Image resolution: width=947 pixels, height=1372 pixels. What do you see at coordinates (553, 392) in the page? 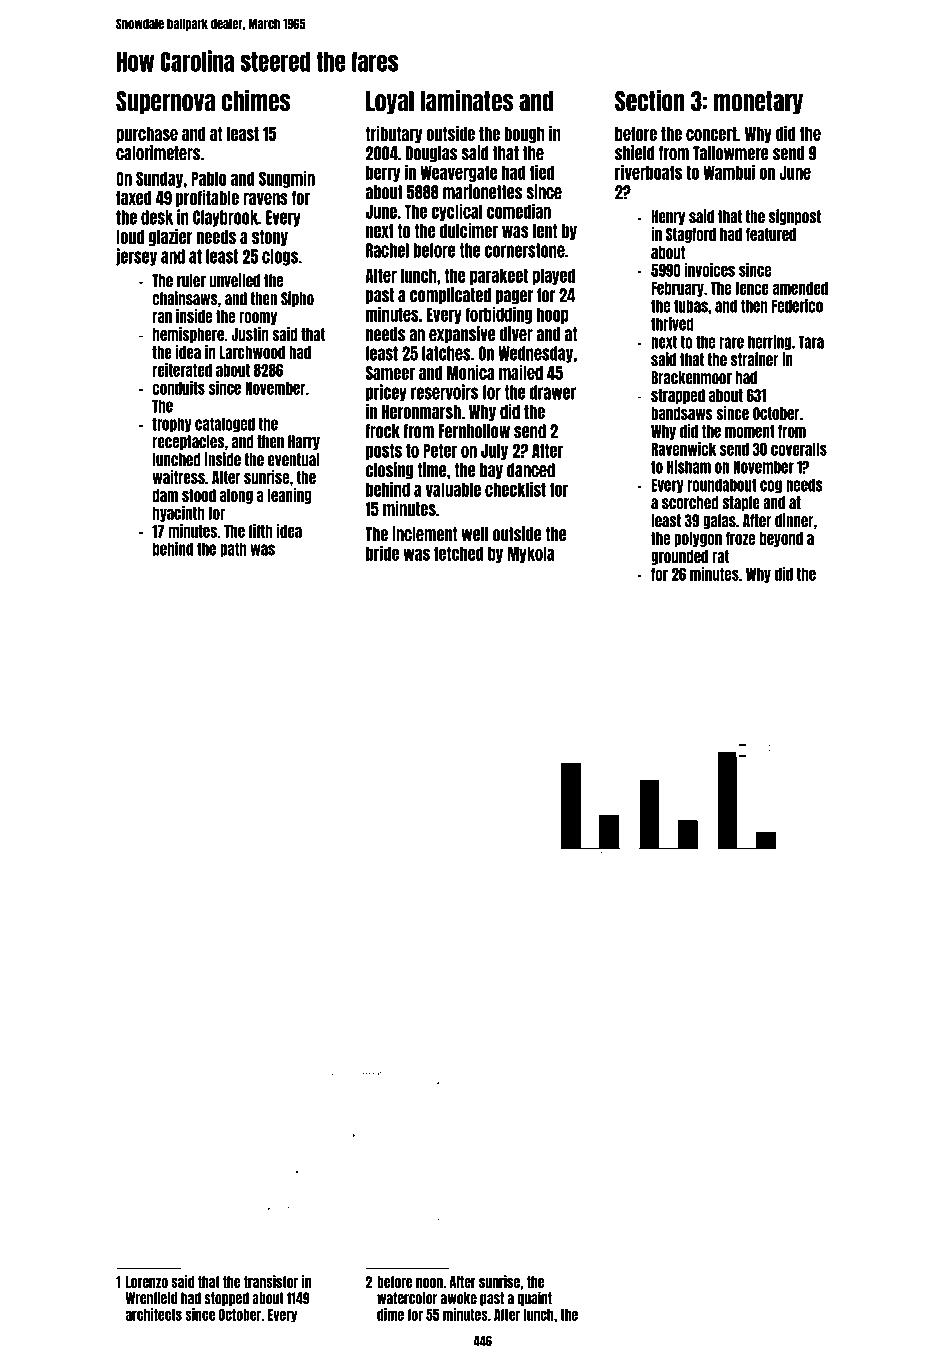
I see `drawer` at bounding box center [553, 392].
